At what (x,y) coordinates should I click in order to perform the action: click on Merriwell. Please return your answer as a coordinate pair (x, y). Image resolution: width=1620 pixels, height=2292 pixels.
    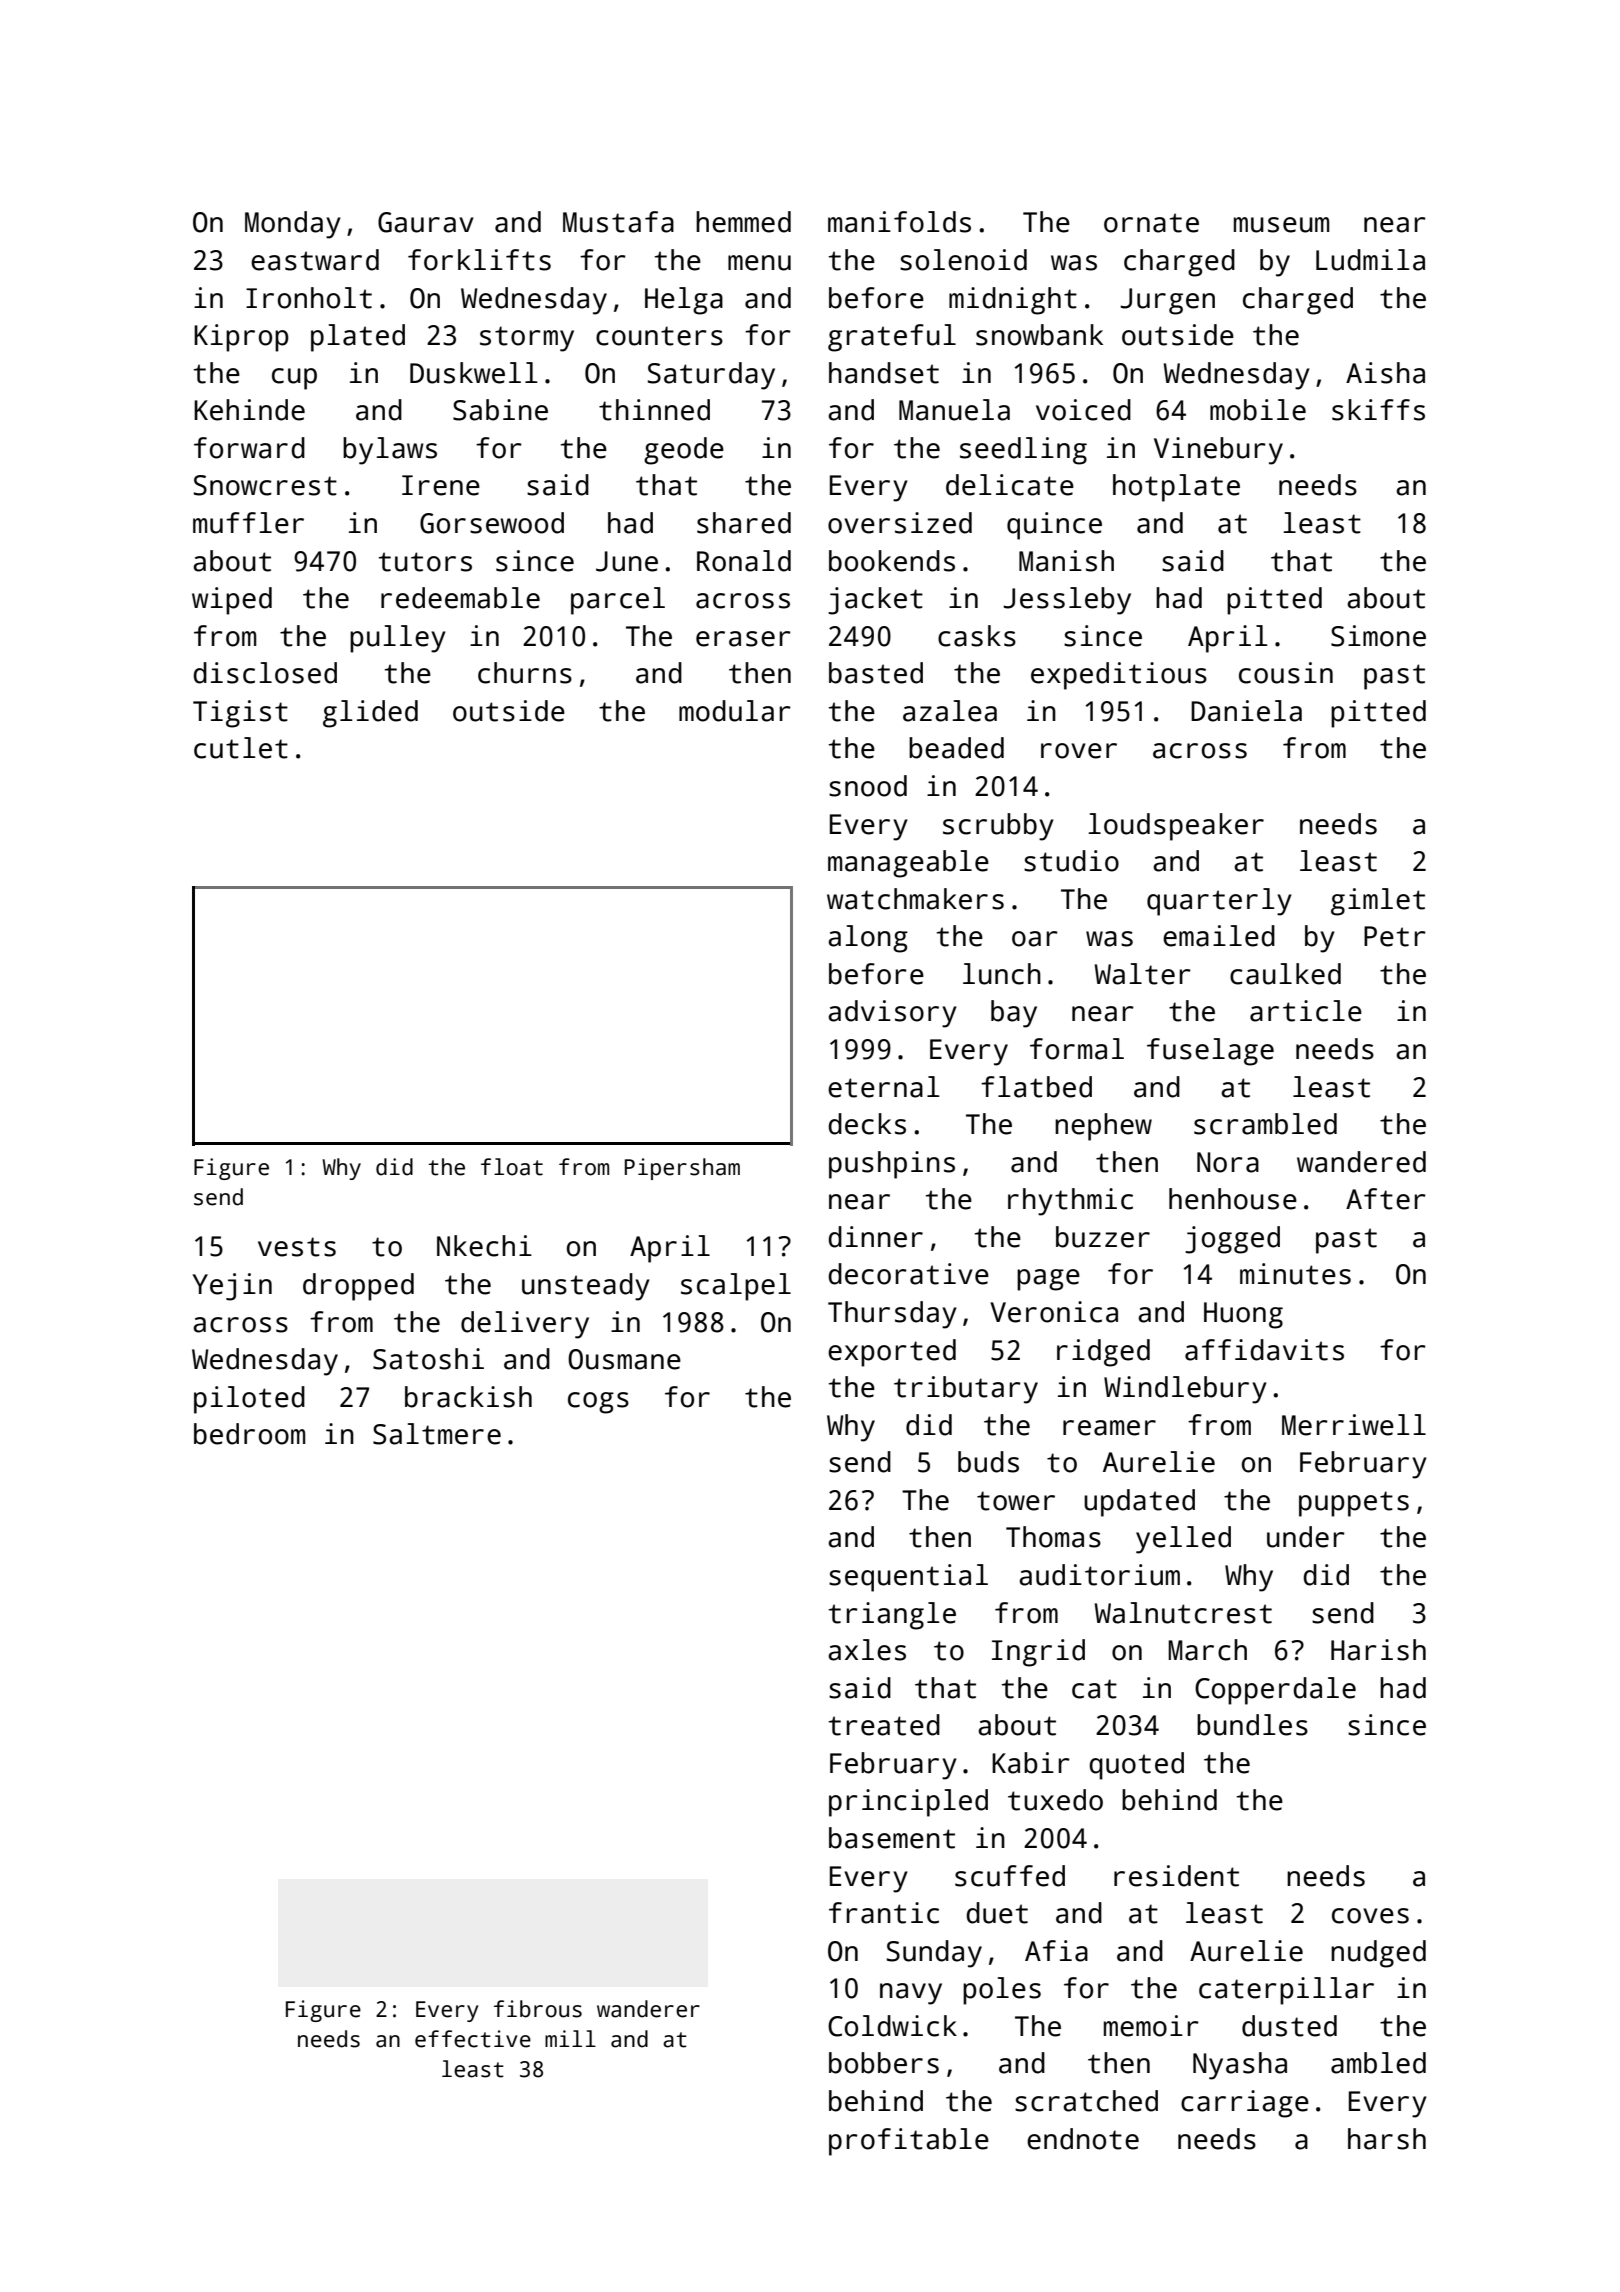
    Looking at the image, I should click on (1354, 1425).
